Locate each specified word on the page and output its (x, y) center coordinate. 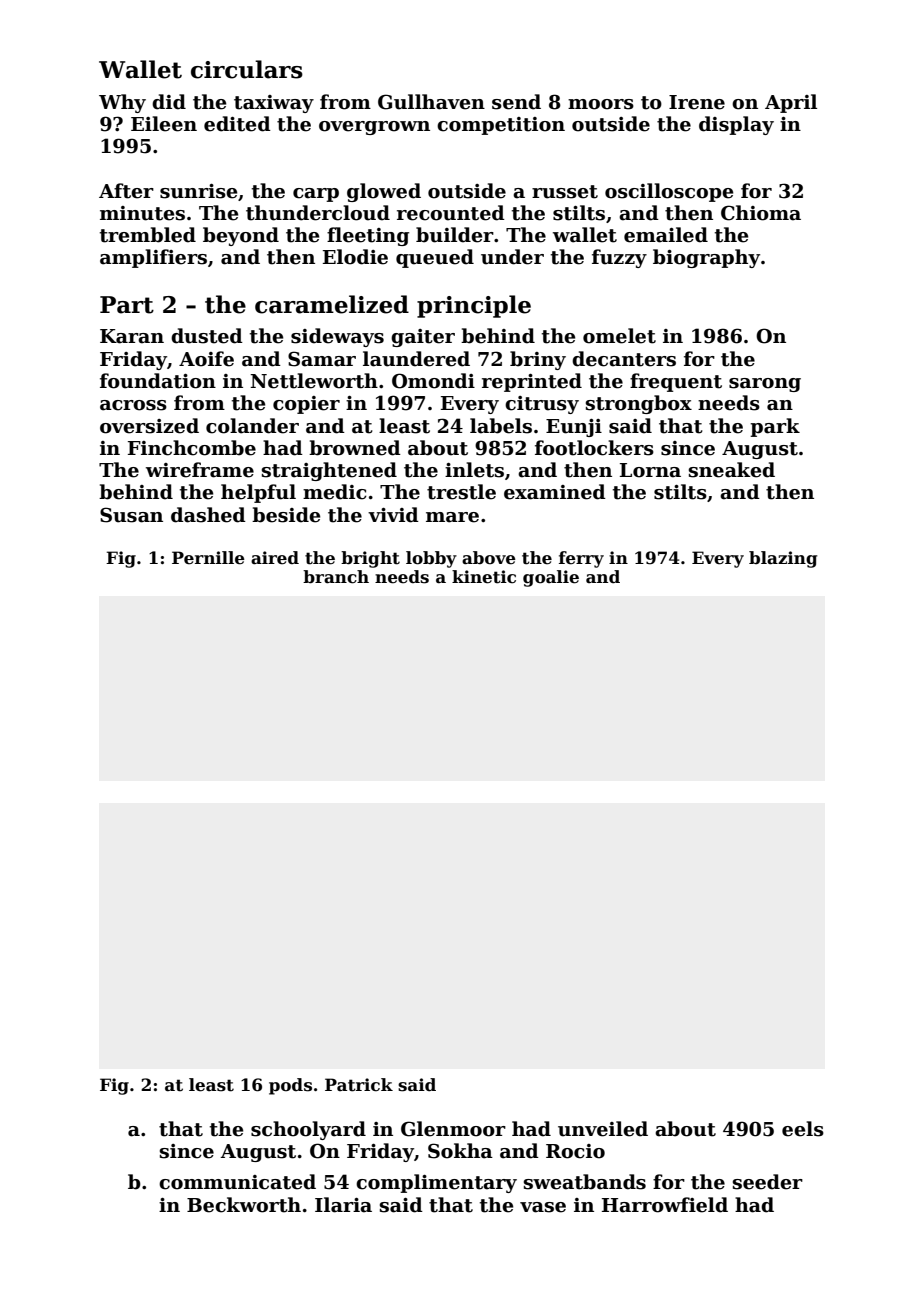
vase (543, 1207)
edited (237, 124)
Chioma (761, 213)
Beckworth (244, 1205)
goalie (551, 578)
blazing (783, 559)
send (516, 102)
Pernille (208, 558)
